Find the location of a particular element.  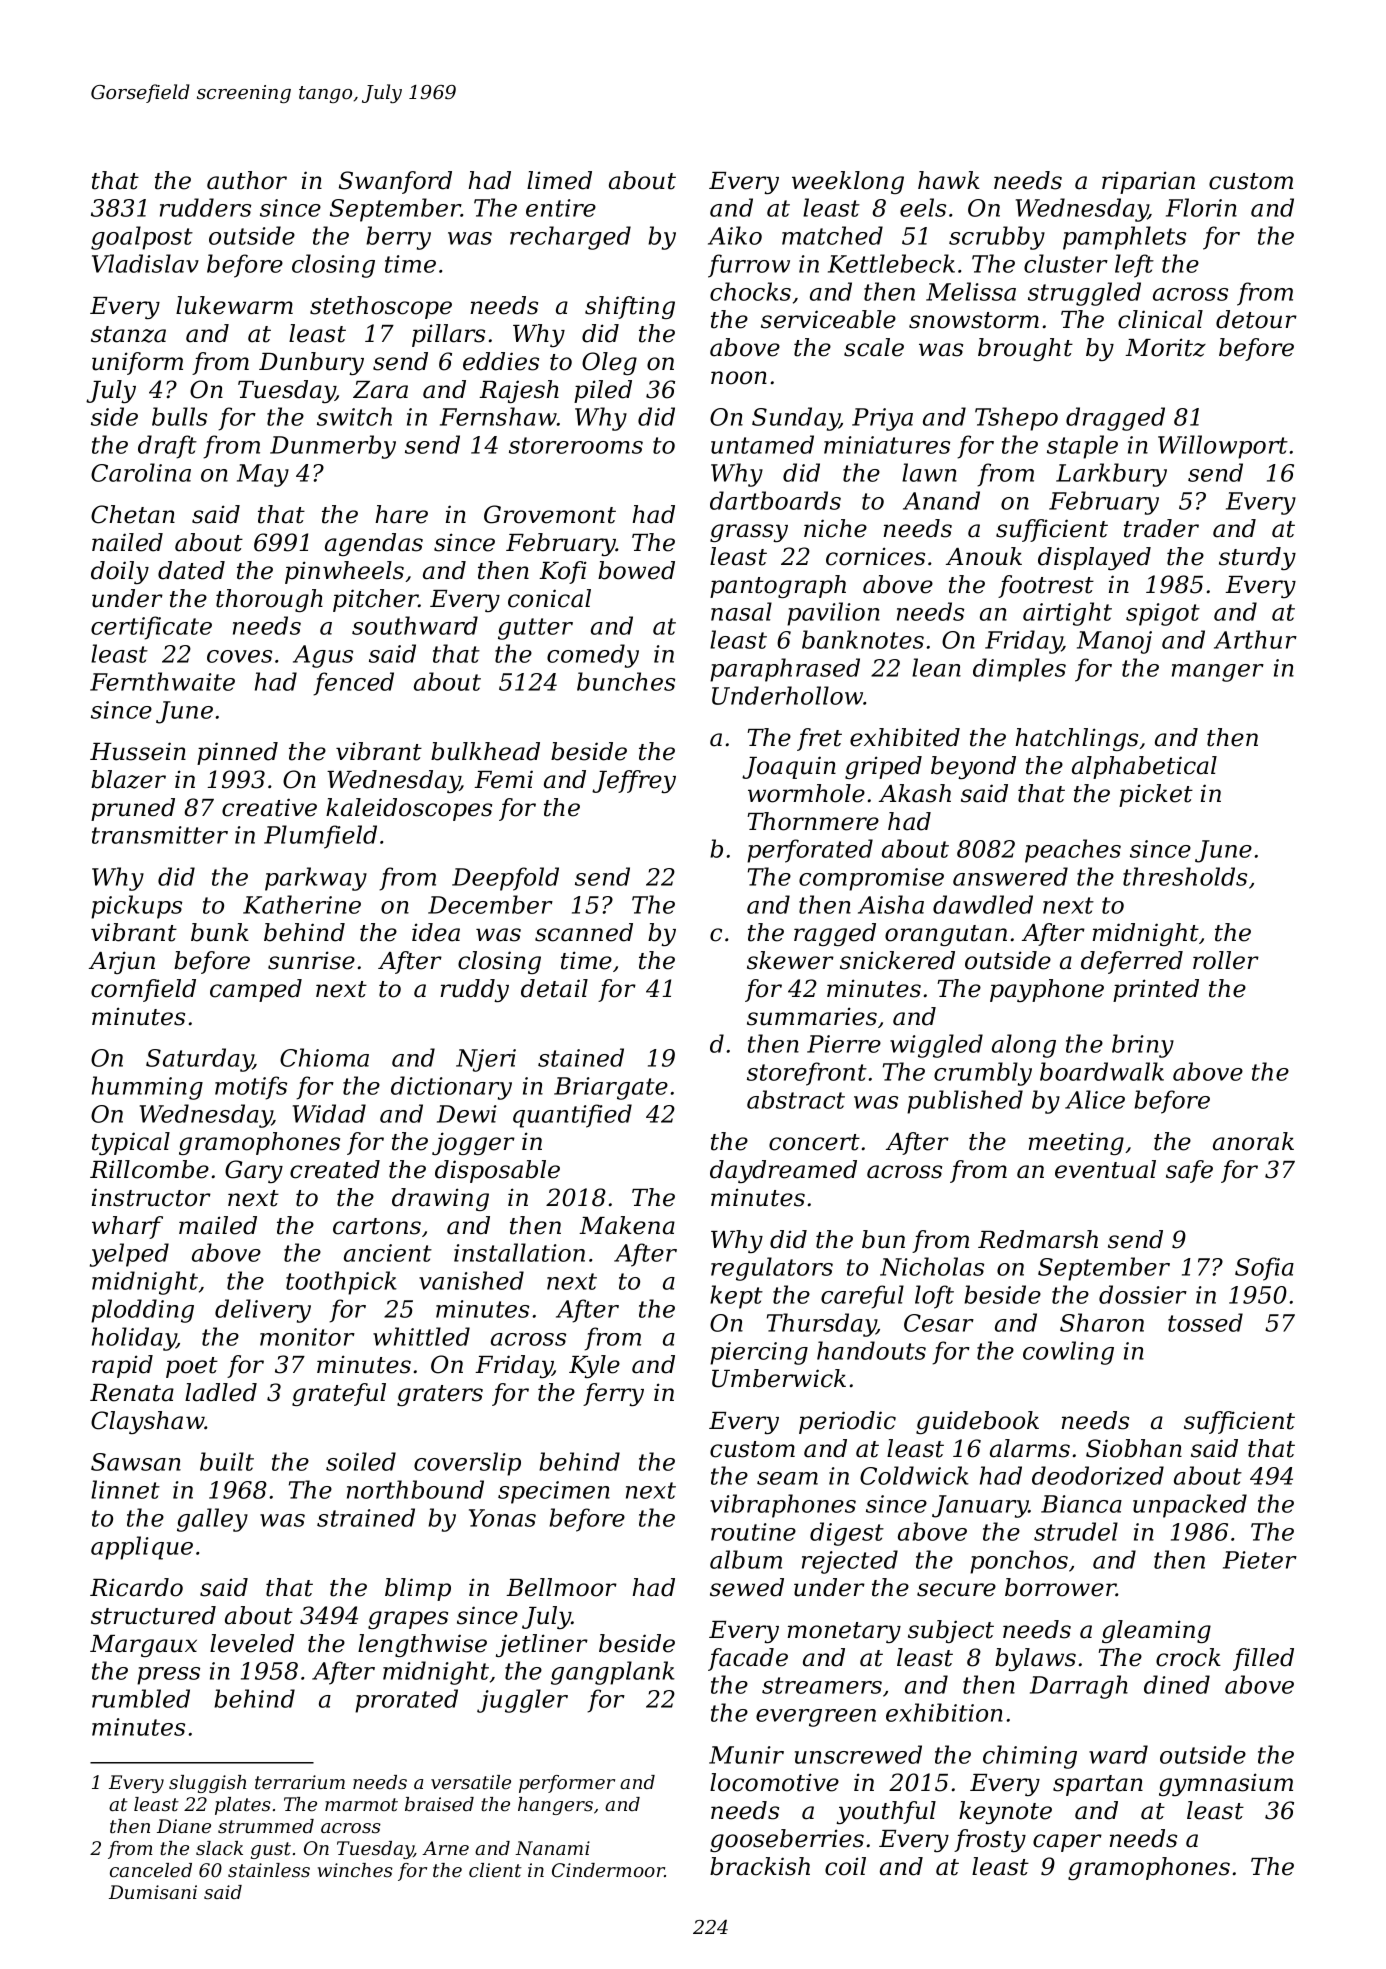

author is located at coordinates (247, 180).
